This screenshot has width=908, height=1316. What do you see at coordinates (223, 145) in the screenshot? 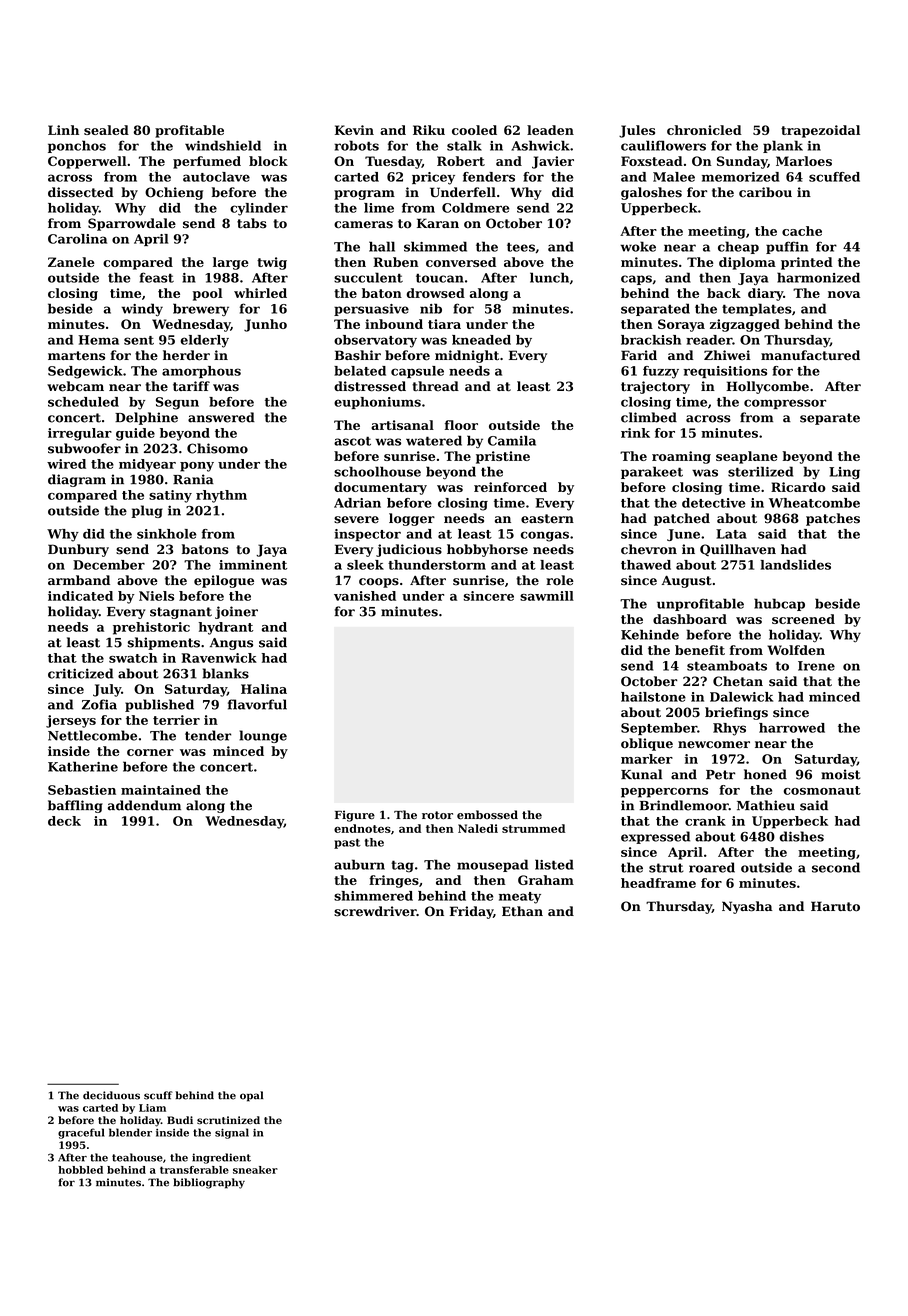
I see `windshield` at bounding box center [223, 145].
